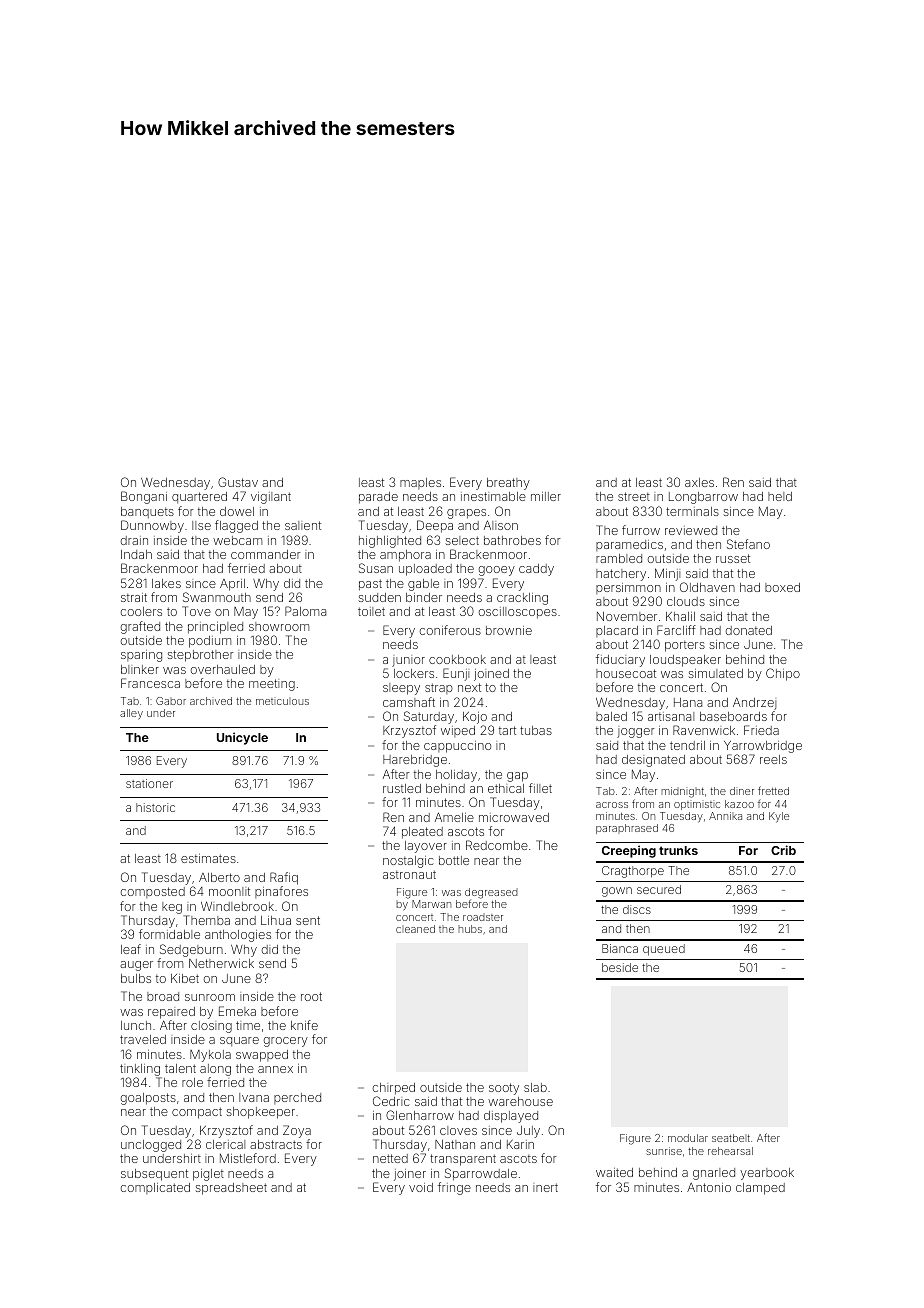 This screenshot has width=924, height=1308. What do you see at coordinates (242, 738) in the screenshot?
I see `Unicycle` at bounding box center [242, 738].
